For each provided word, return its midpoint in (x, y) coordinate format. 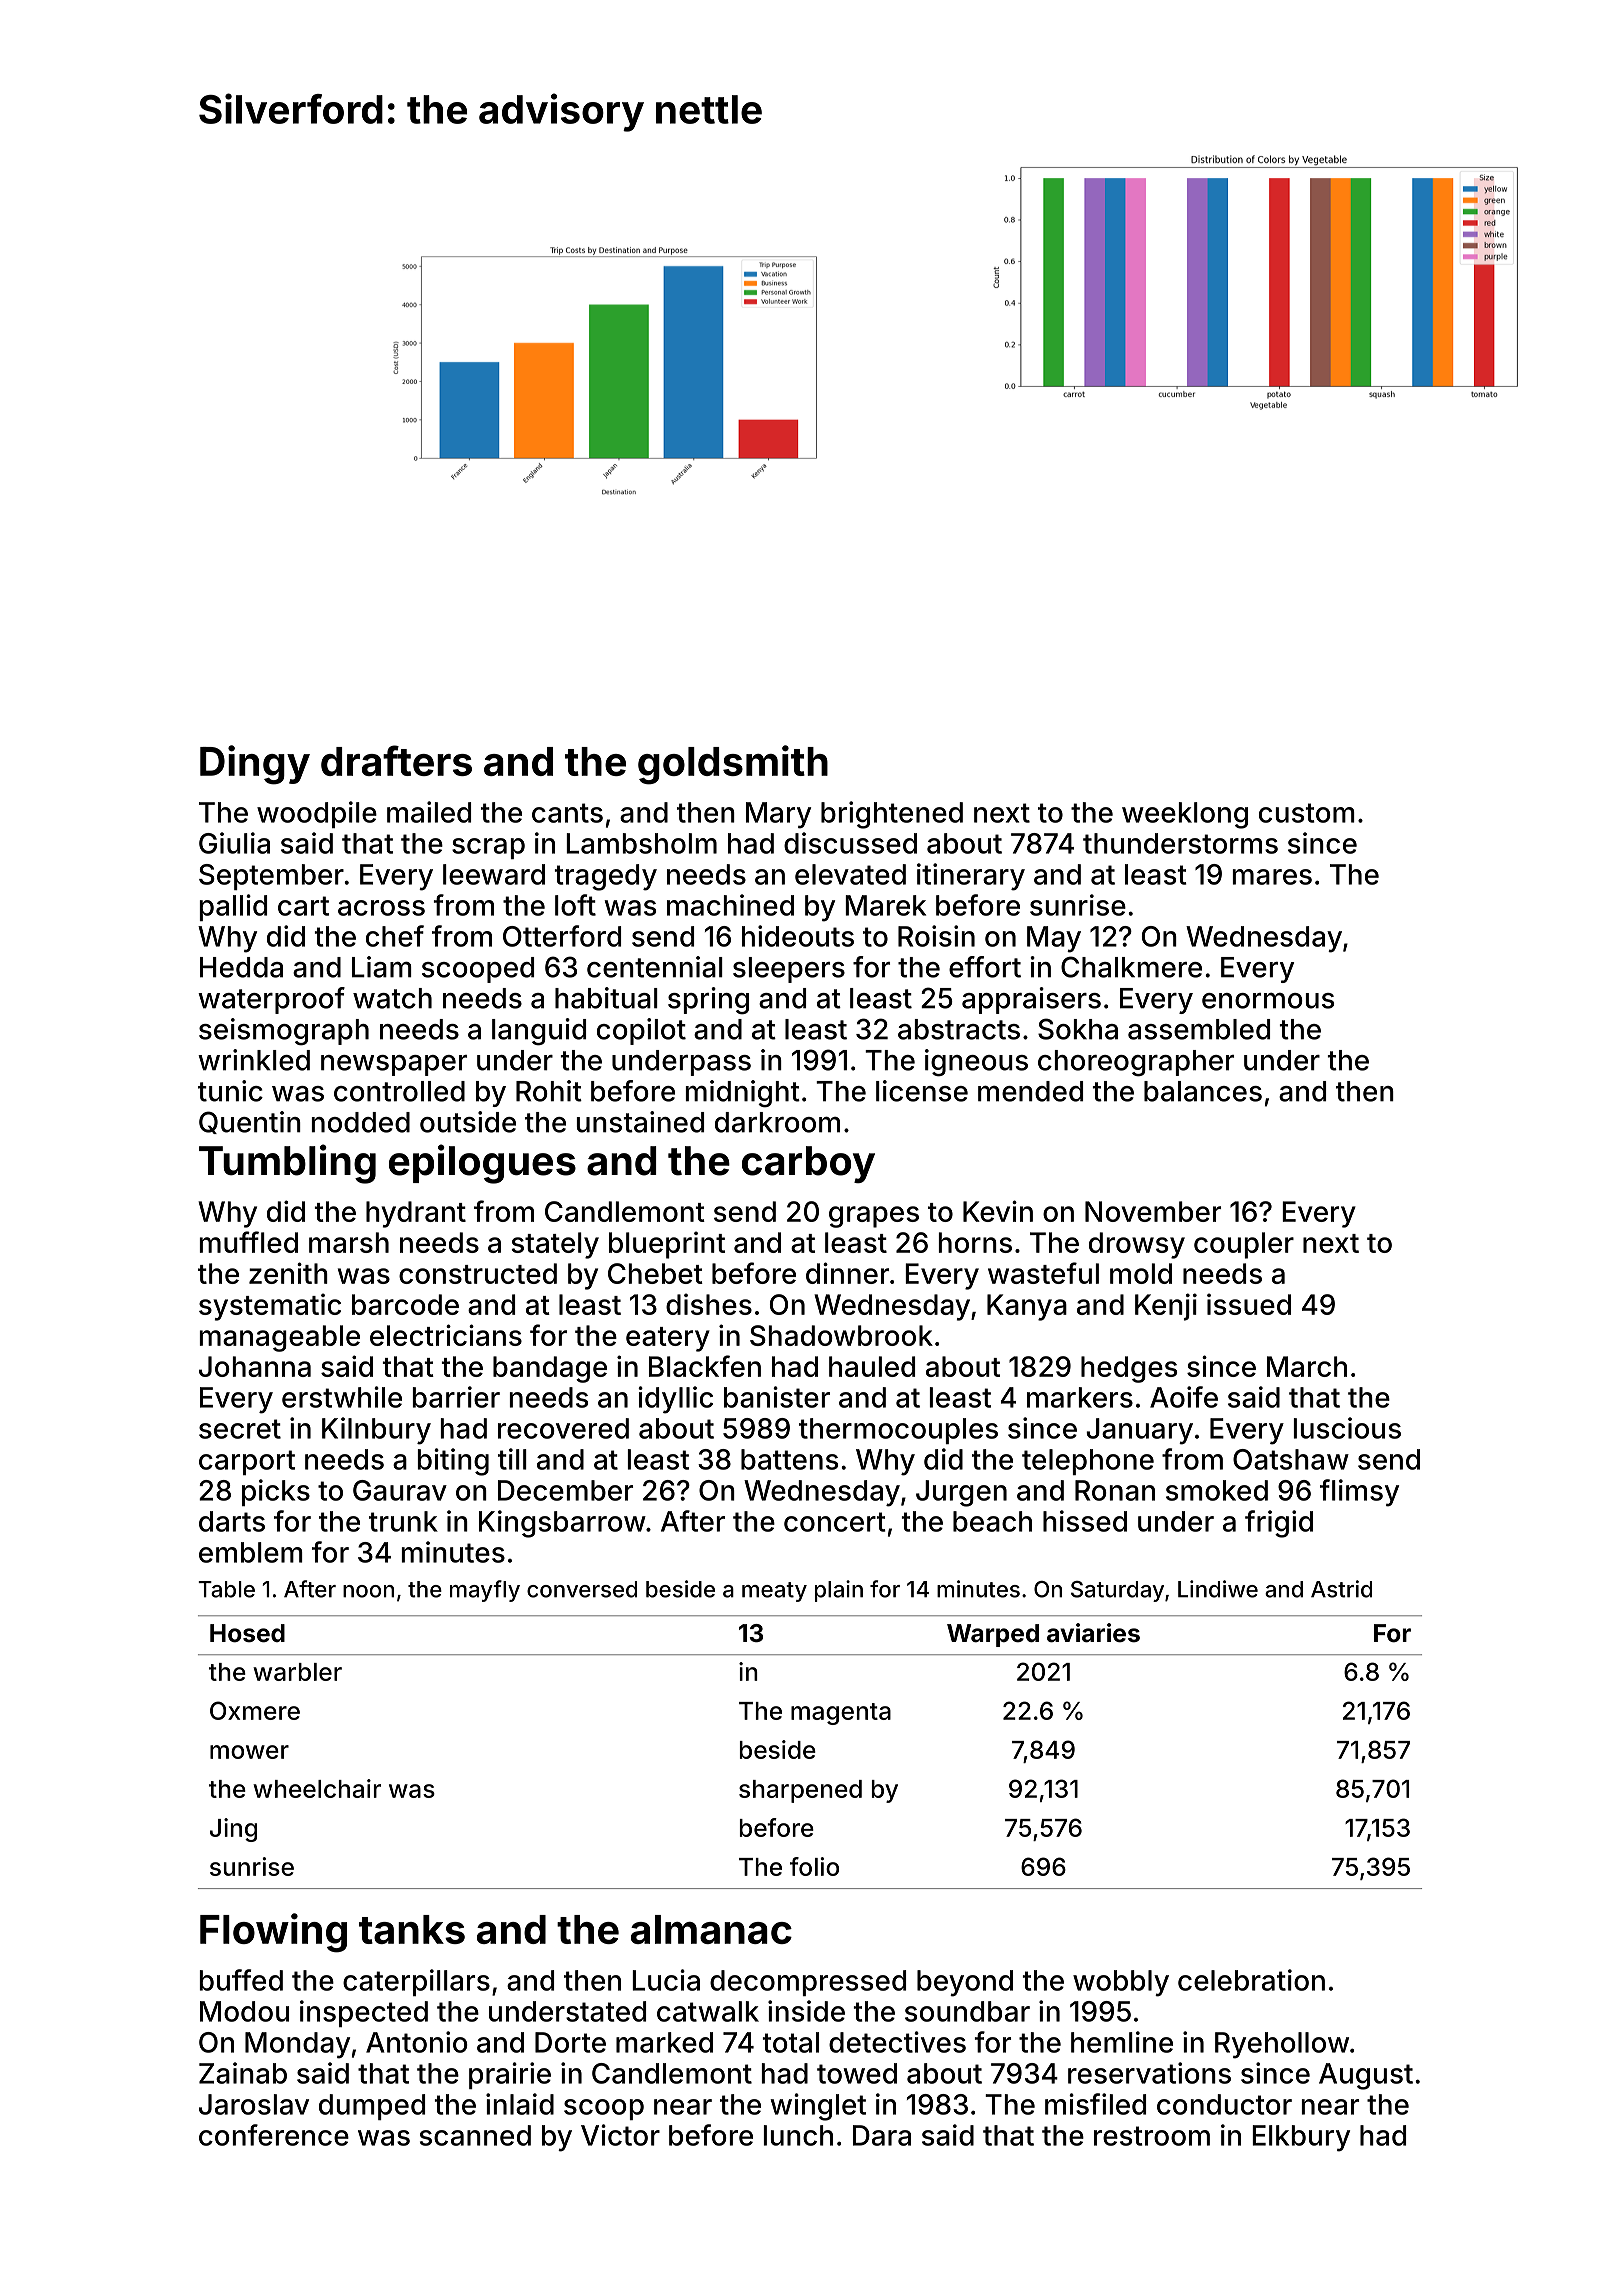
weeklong (1185, 815)
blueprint (667, 1245)
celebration (1251, 1980)
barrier (456, 1397)
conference (274, 2135)
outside (468, 1122)
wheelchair (317, 1788)
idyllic (675, 1400)
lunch (798, 2135)
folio (814, 1866)
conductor (1224, 2104)
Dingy (255, 765)
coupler (1244, 1245)
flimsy (1359, 1493)
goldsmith (733, 765)
